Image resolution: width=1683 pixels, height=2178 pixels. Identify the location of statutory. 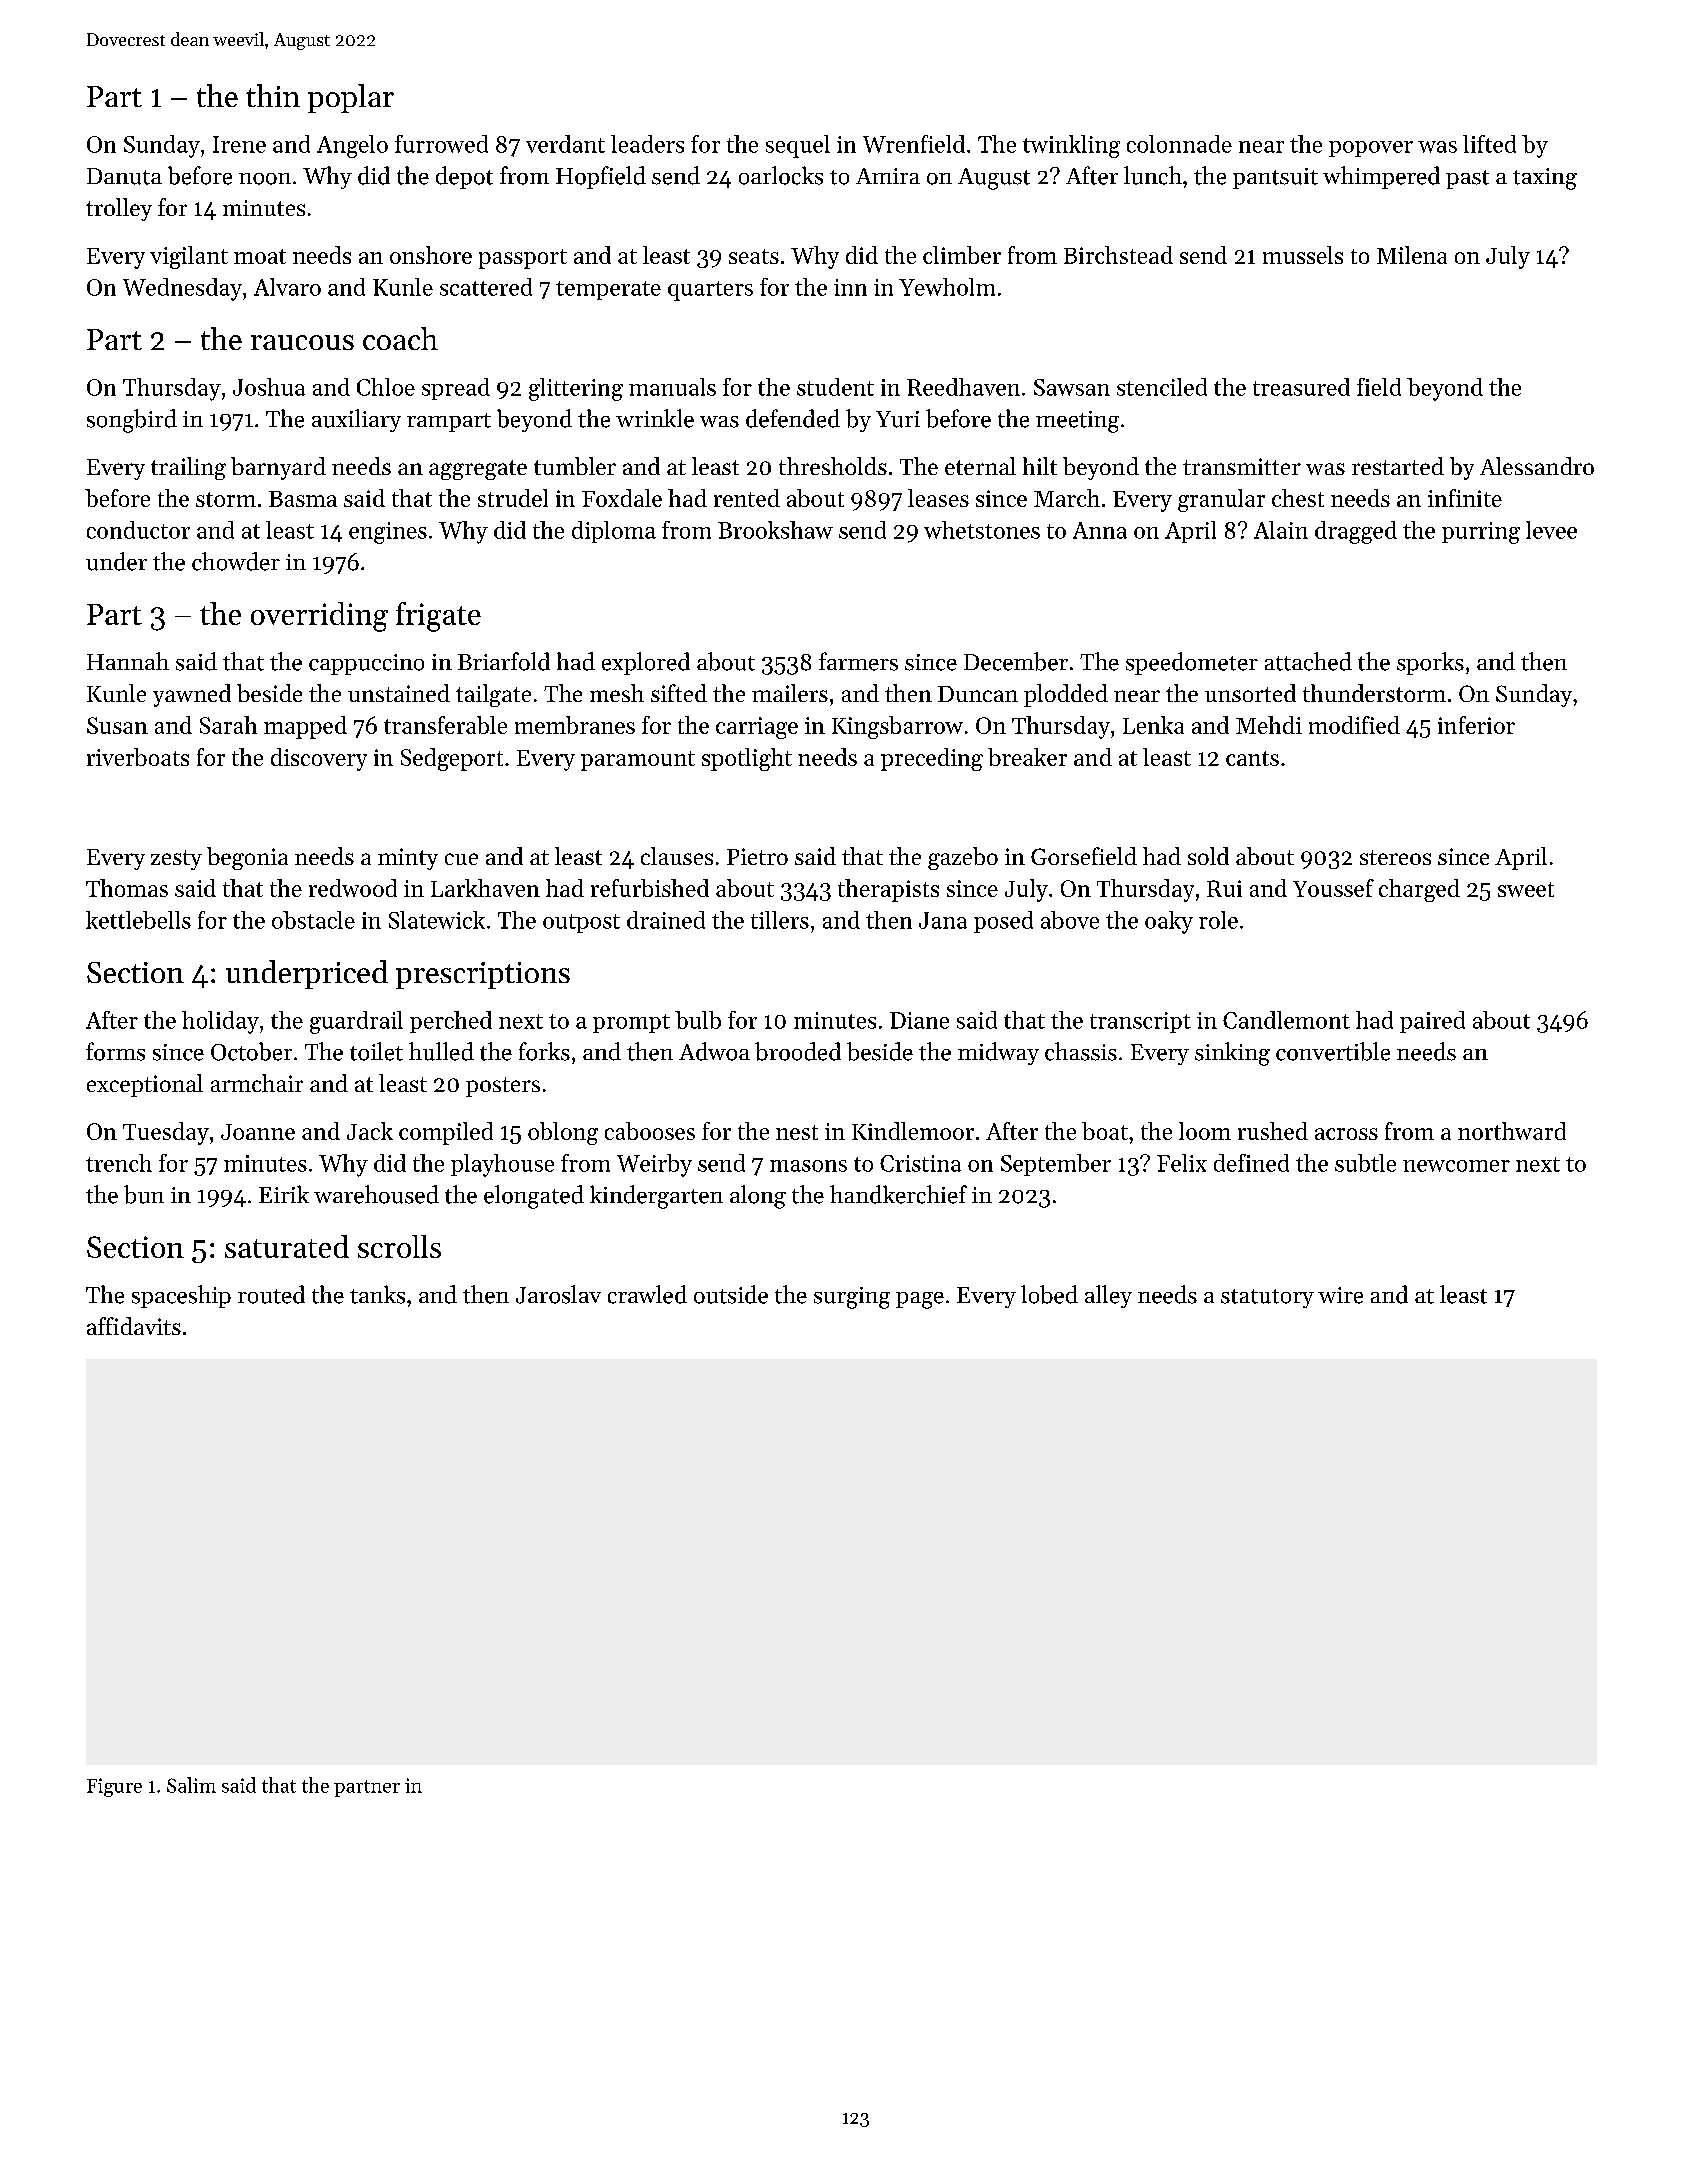
(1267, 1298).
